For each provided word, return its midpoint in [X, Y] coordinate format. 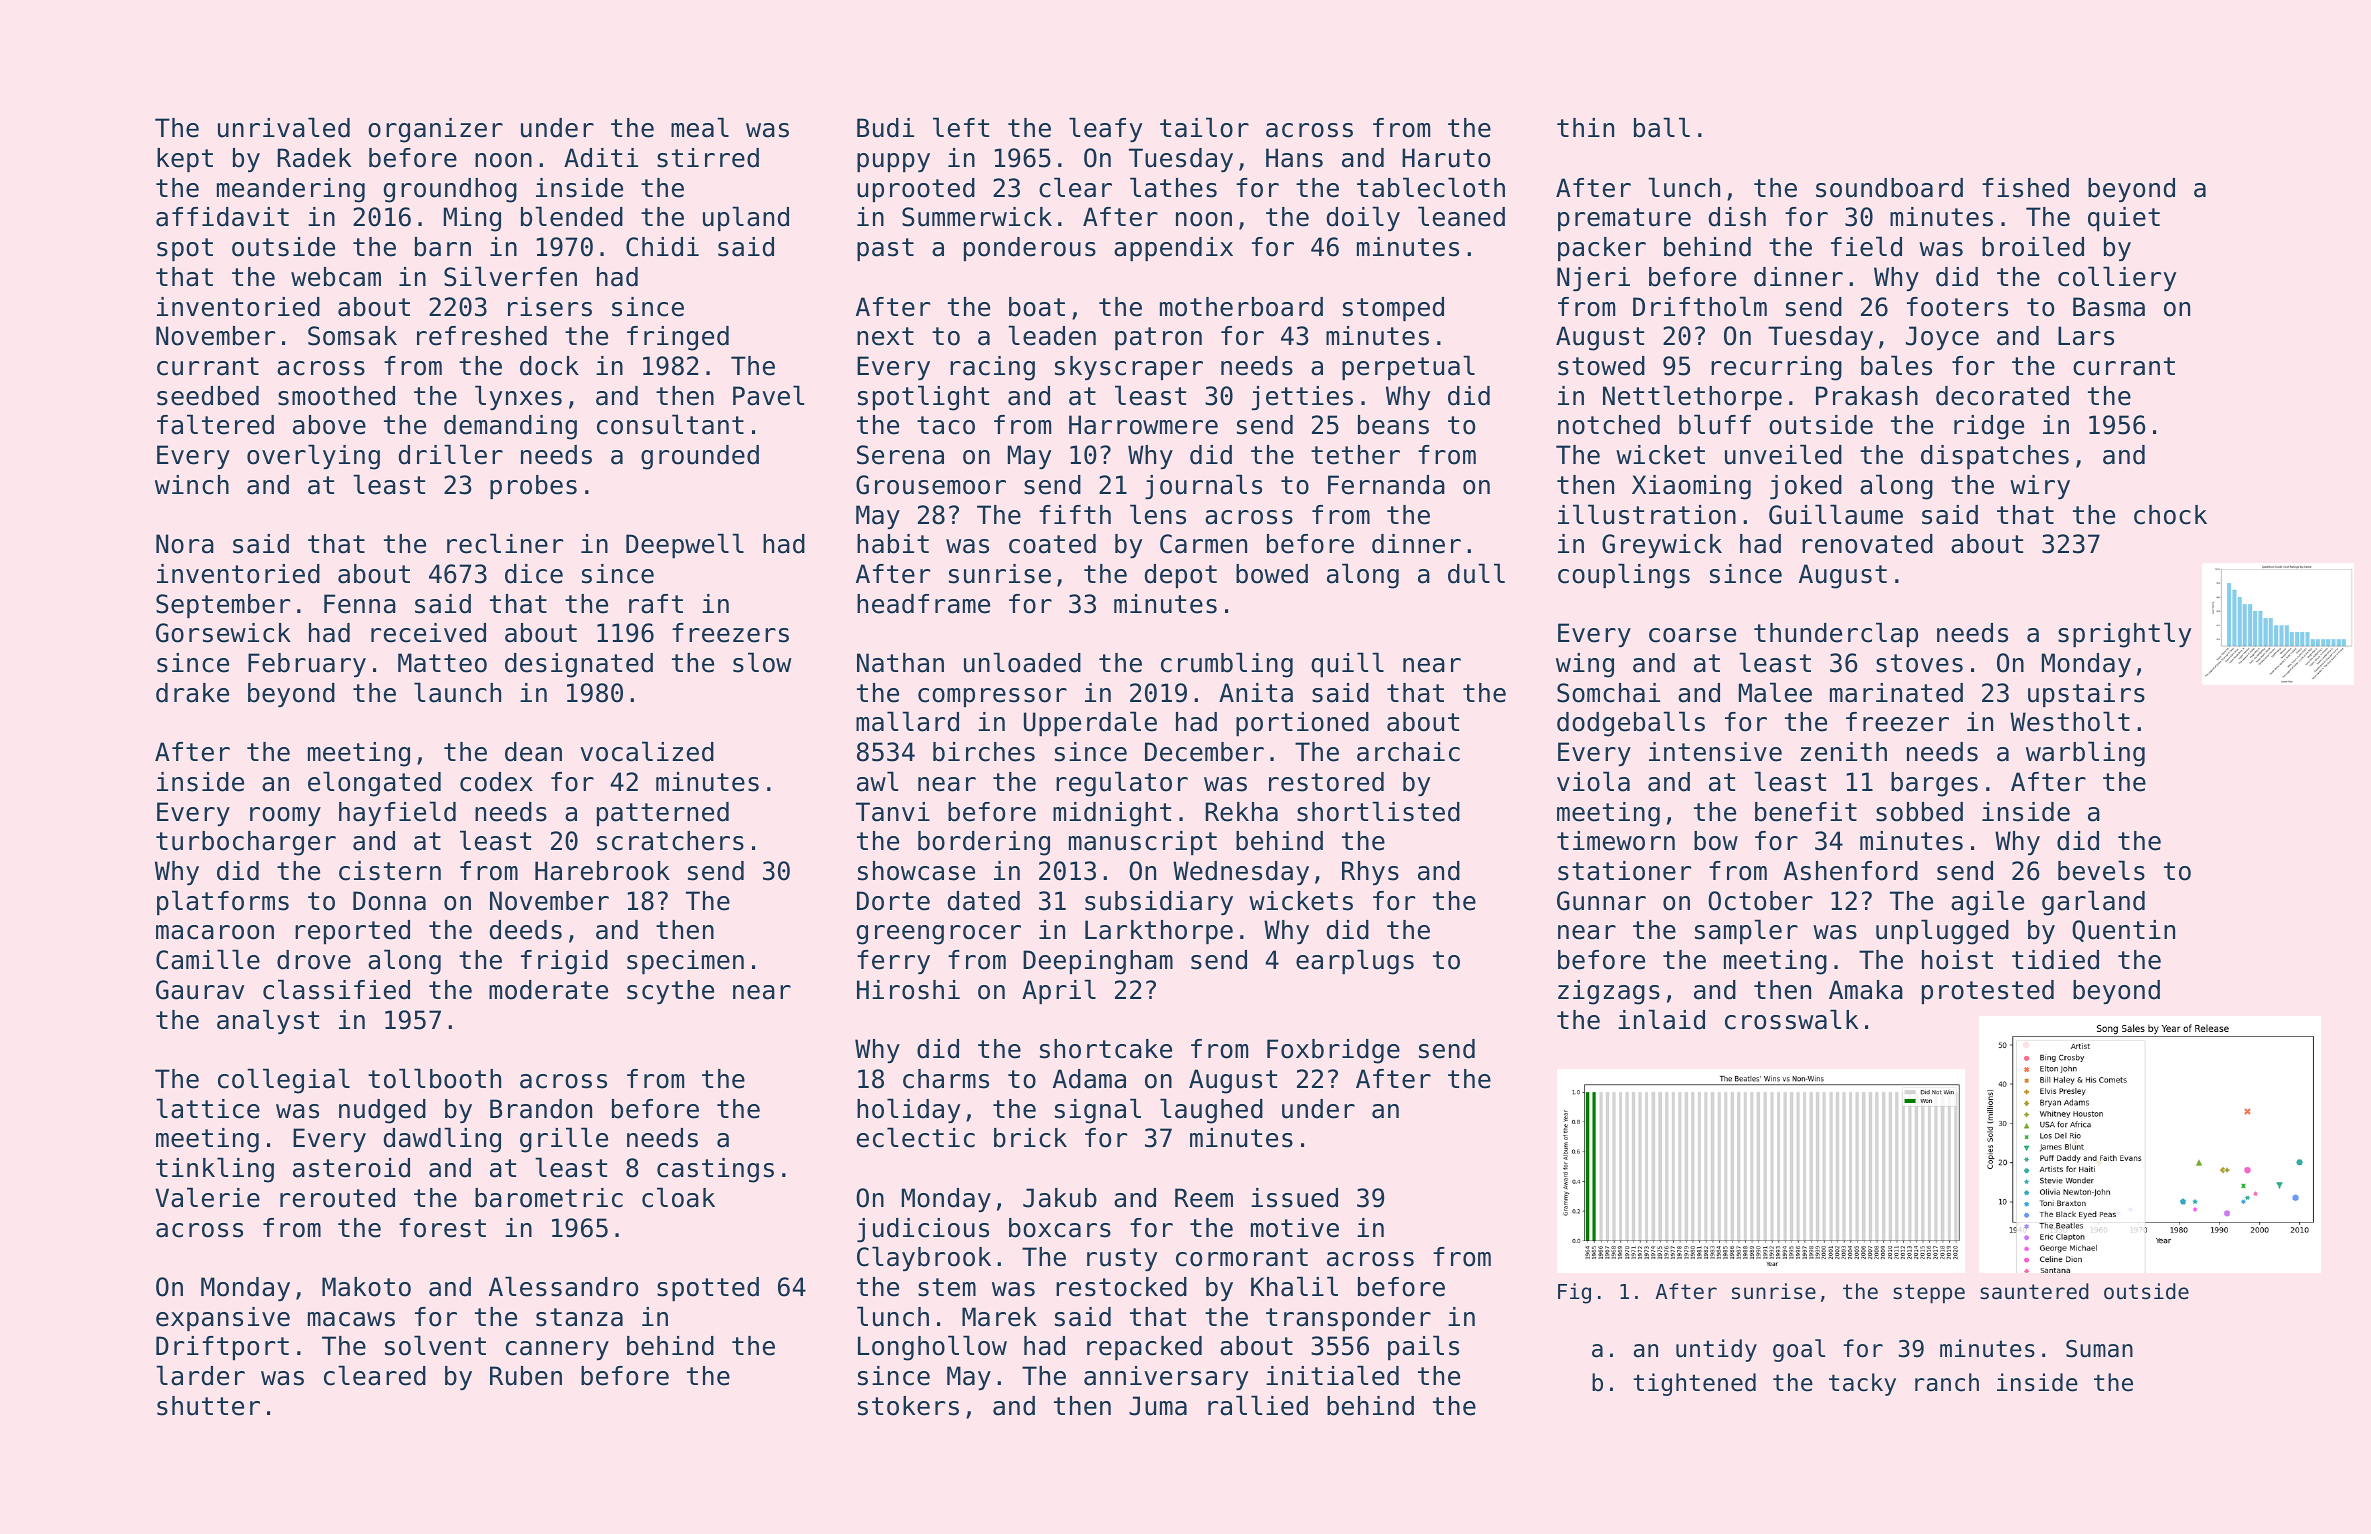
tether [1355, 455]
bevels [2101, 870]
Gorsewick [223, 633]
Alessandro [563, 1286]
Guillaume [1836, 514]
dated [984, 901]
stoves [1919, 663]
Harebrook [602, 871]
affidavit [222, 217]
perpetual [1408, 367]
